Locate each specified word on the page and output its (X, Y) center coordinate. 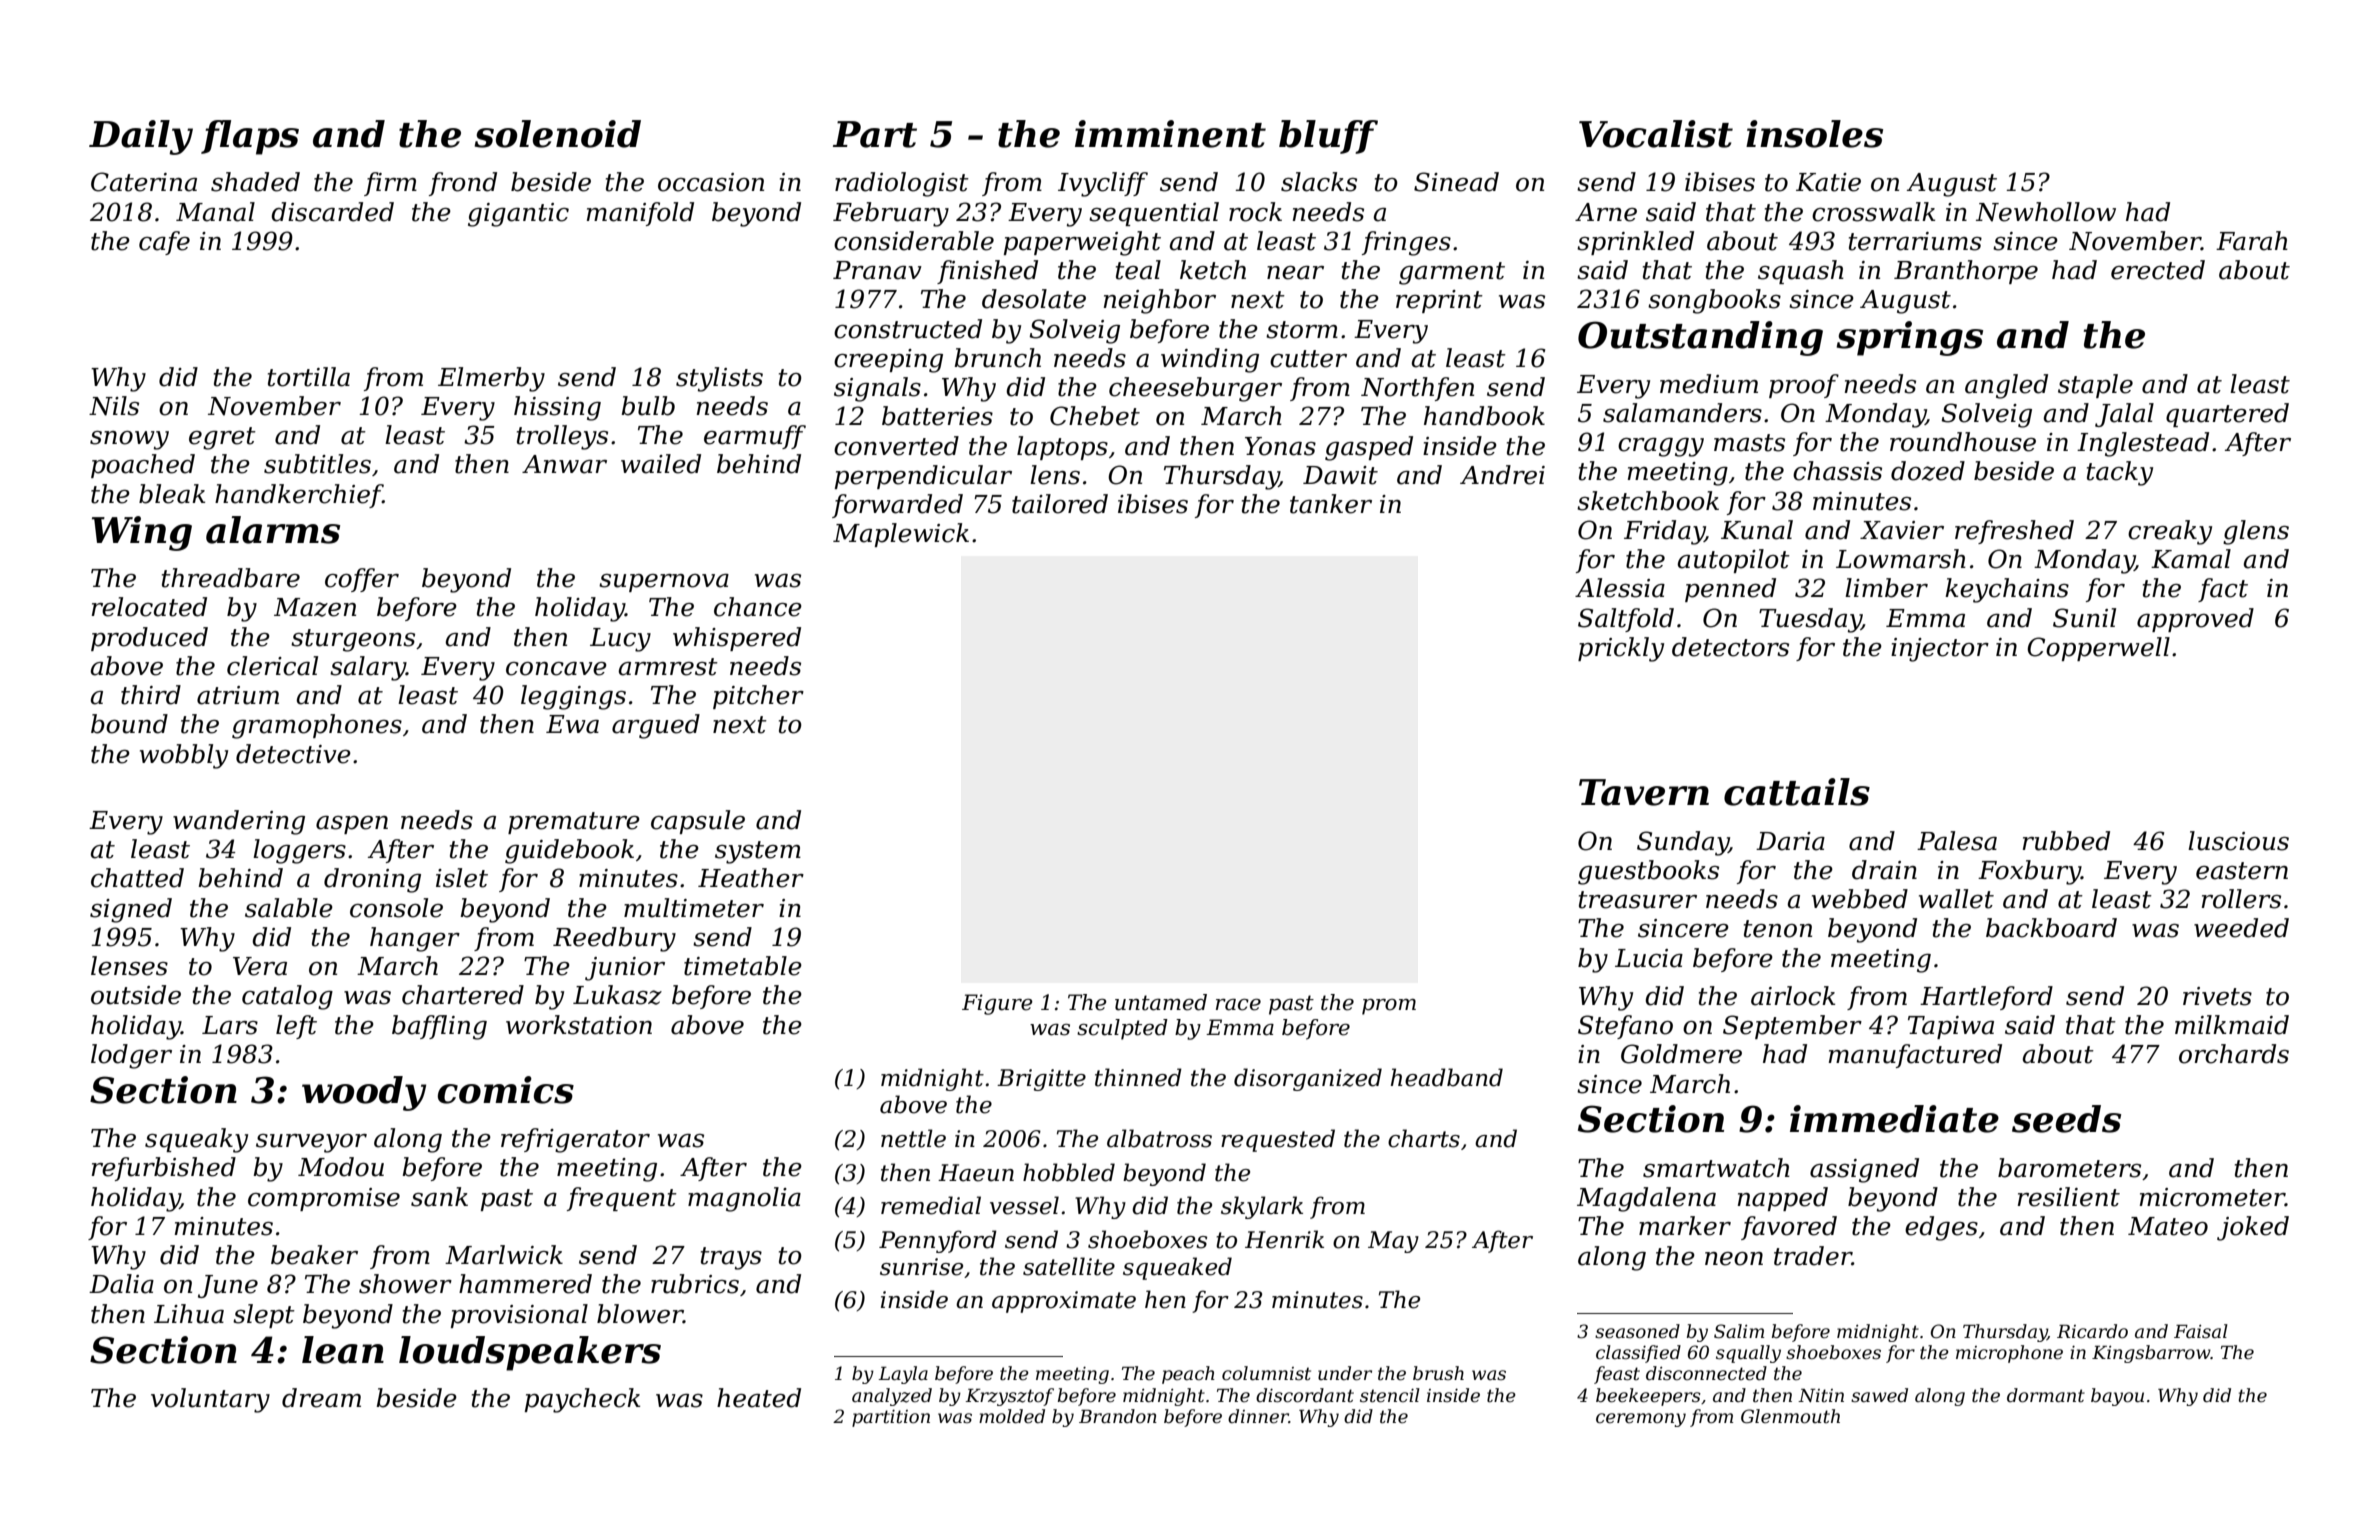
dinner (1258, 1416)
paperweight (1082, 243)
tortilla (309, 377)
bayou (2117, 1397)
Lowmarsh (1901, 559)
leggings (573, 697)
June (228, 1286)
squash (1801, 272)
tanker (1331, 504)
